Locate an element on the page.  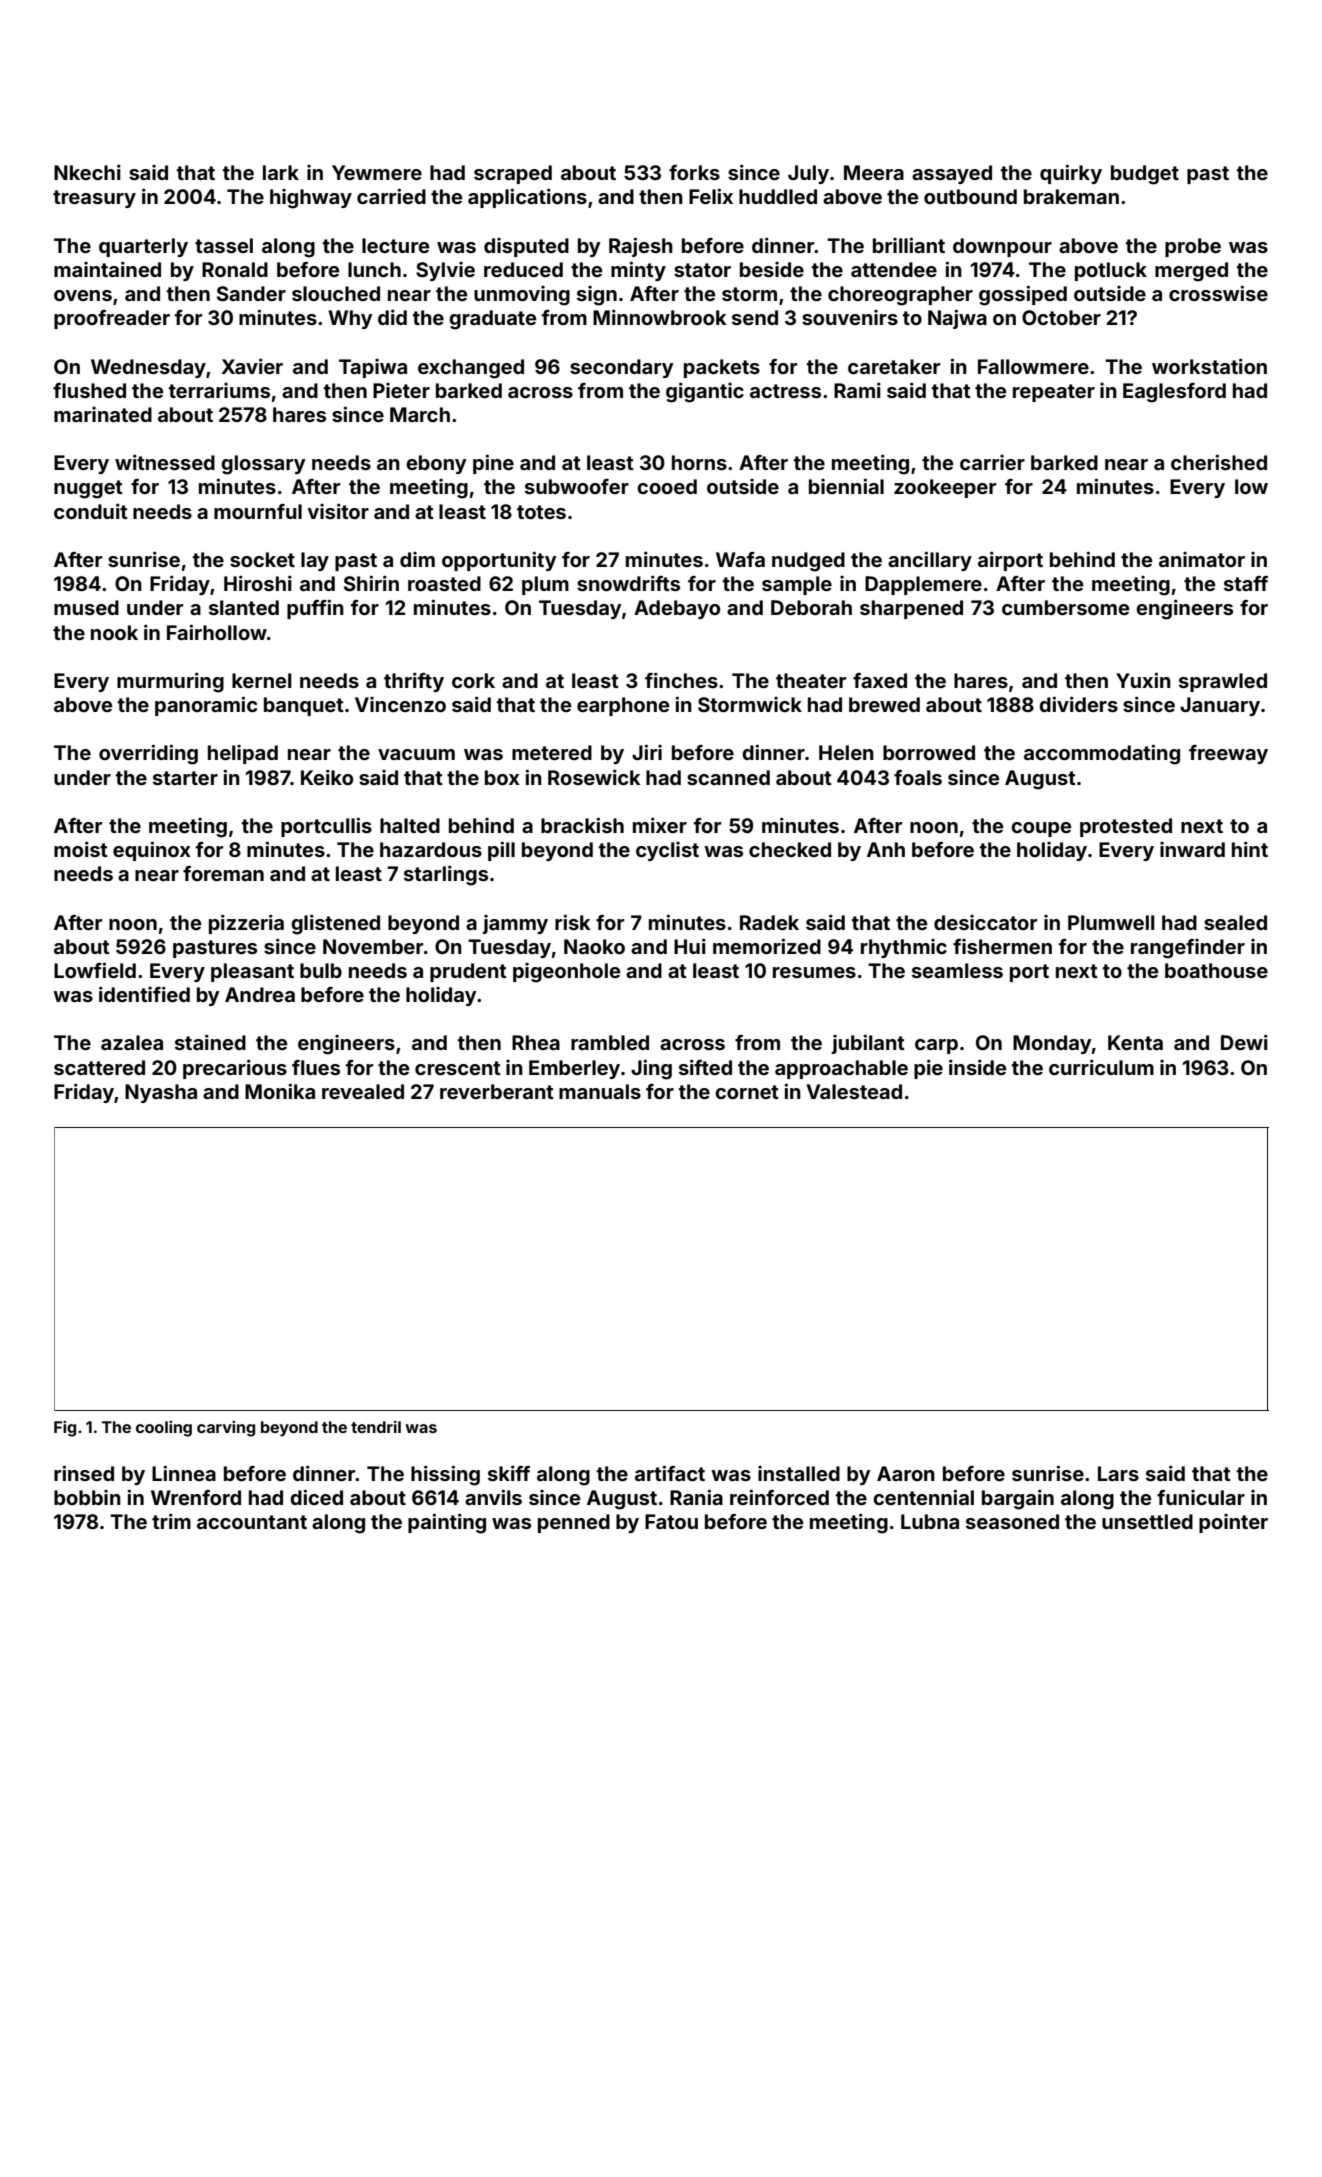
cornet is located at coordinates (747, 1092).
